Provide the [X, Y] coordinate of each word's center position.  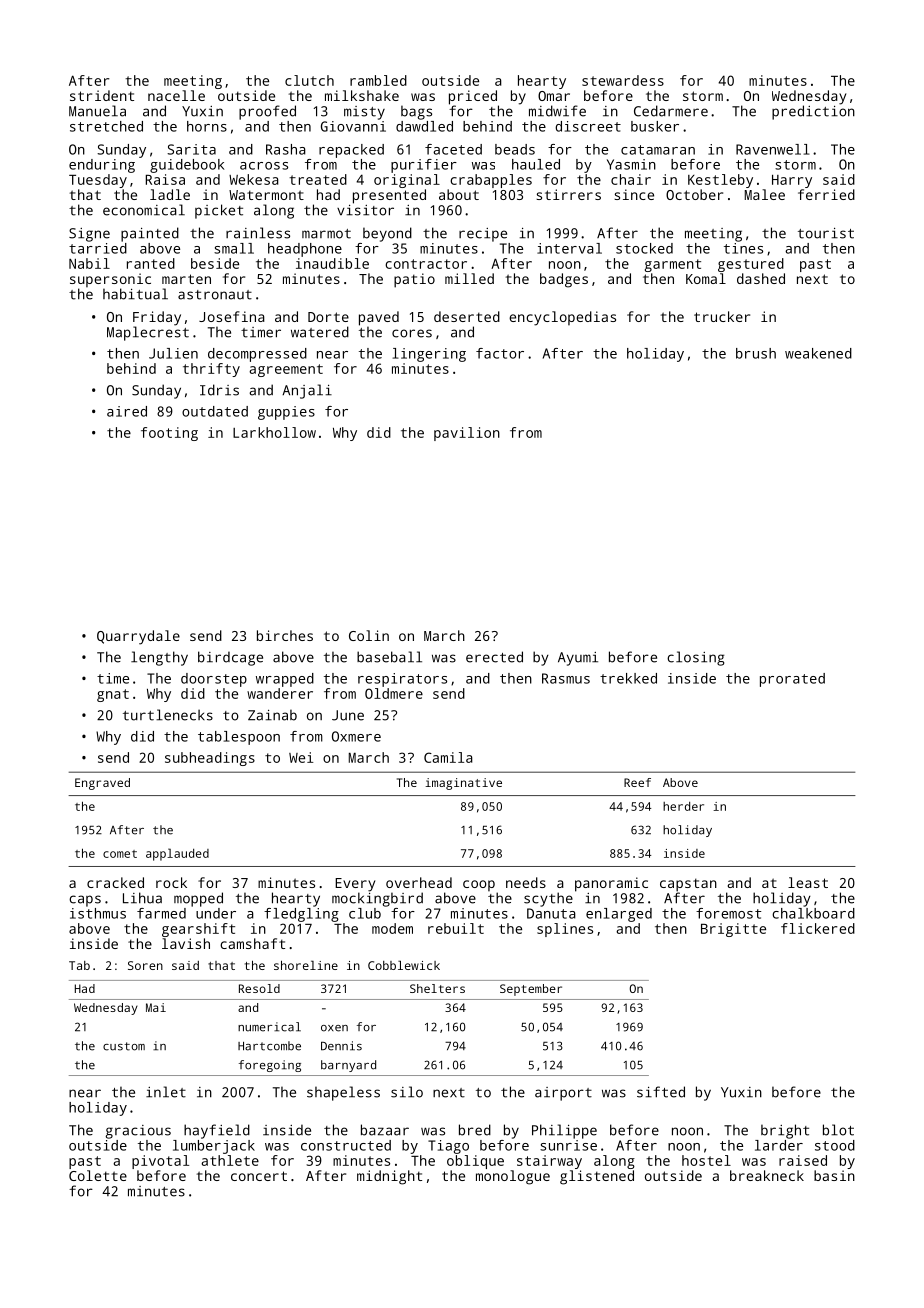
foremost [728, 913]
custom [124, 1046]
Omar [554, 96]
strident [102, 95]
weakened [818, 353]
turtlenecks [168, 715]
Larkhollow [274, 432]
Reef [637, 782]
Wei [301, 757]
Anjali [307, 391]
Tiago [448, 1147]
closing [695, 658]
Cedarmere [671, 111]
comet [120, 854]
